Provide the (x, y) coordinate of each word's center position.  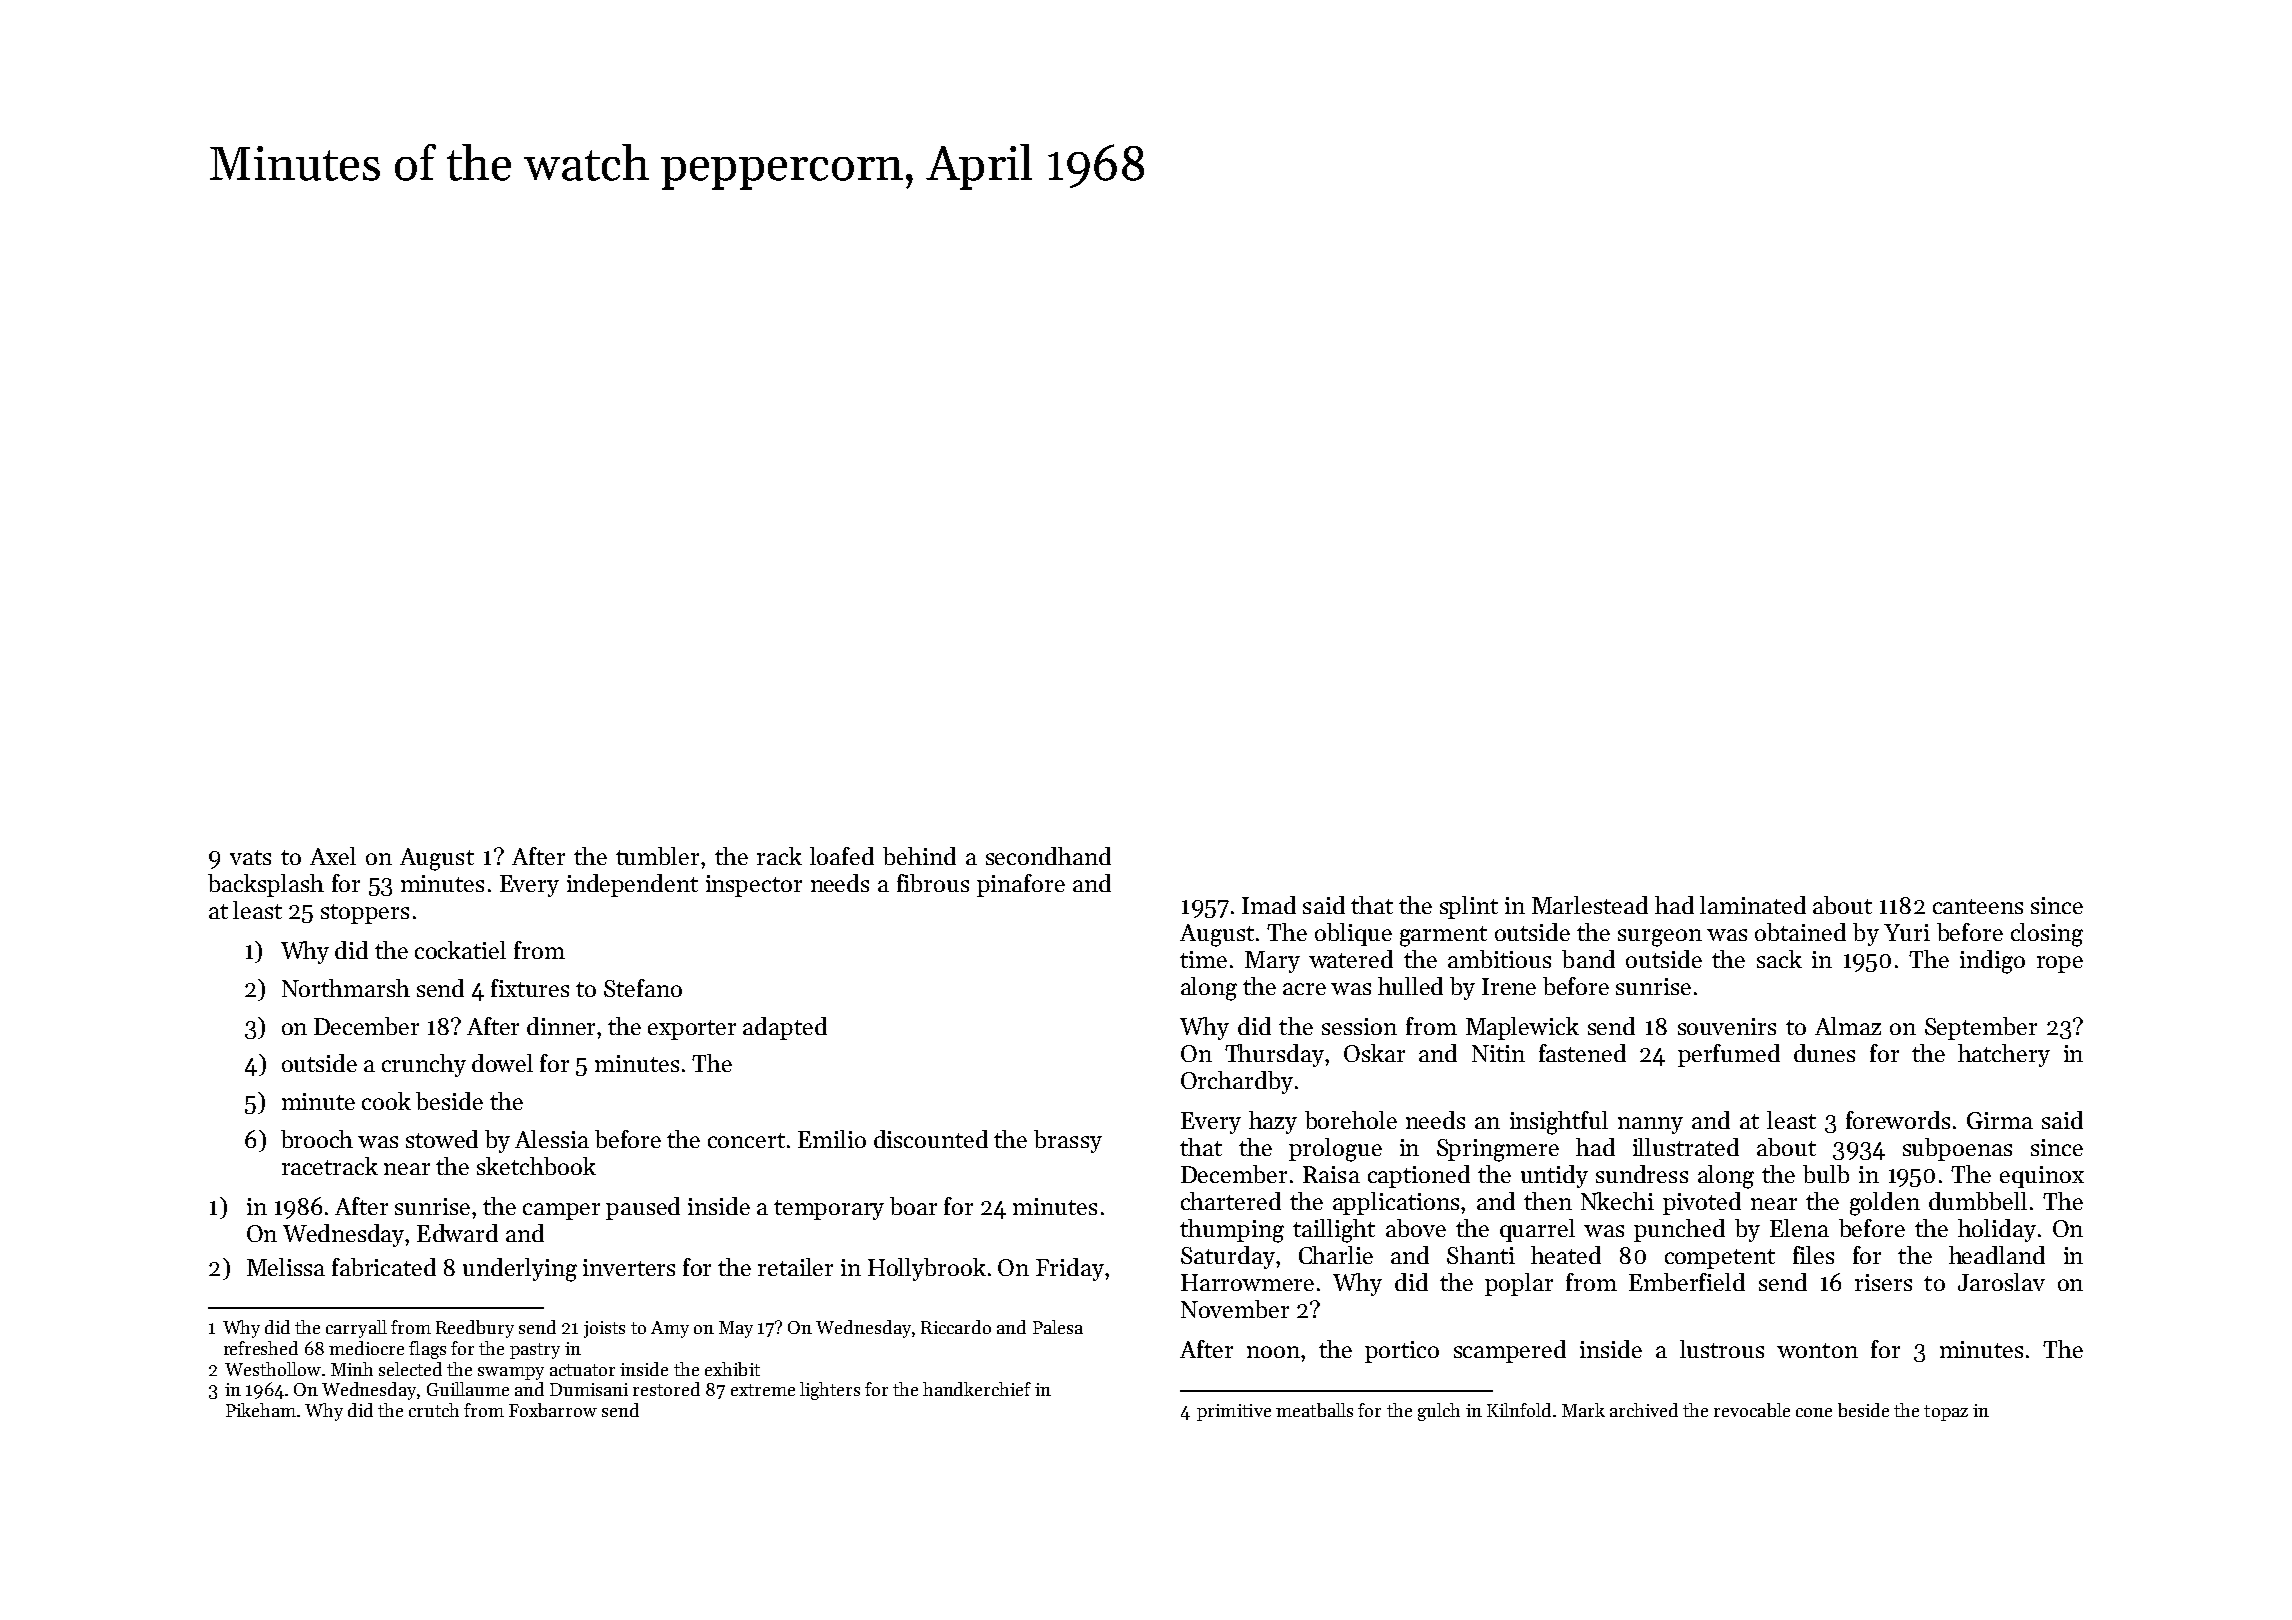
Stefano (643, 988)
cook (386, 1101)
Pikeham (261, 1410)
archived (1644, 1410)
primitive (1234, 1412)
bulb (1826, 1174)
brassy (1068, 1141)
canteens (1978, 906)
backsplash (266, 885)
